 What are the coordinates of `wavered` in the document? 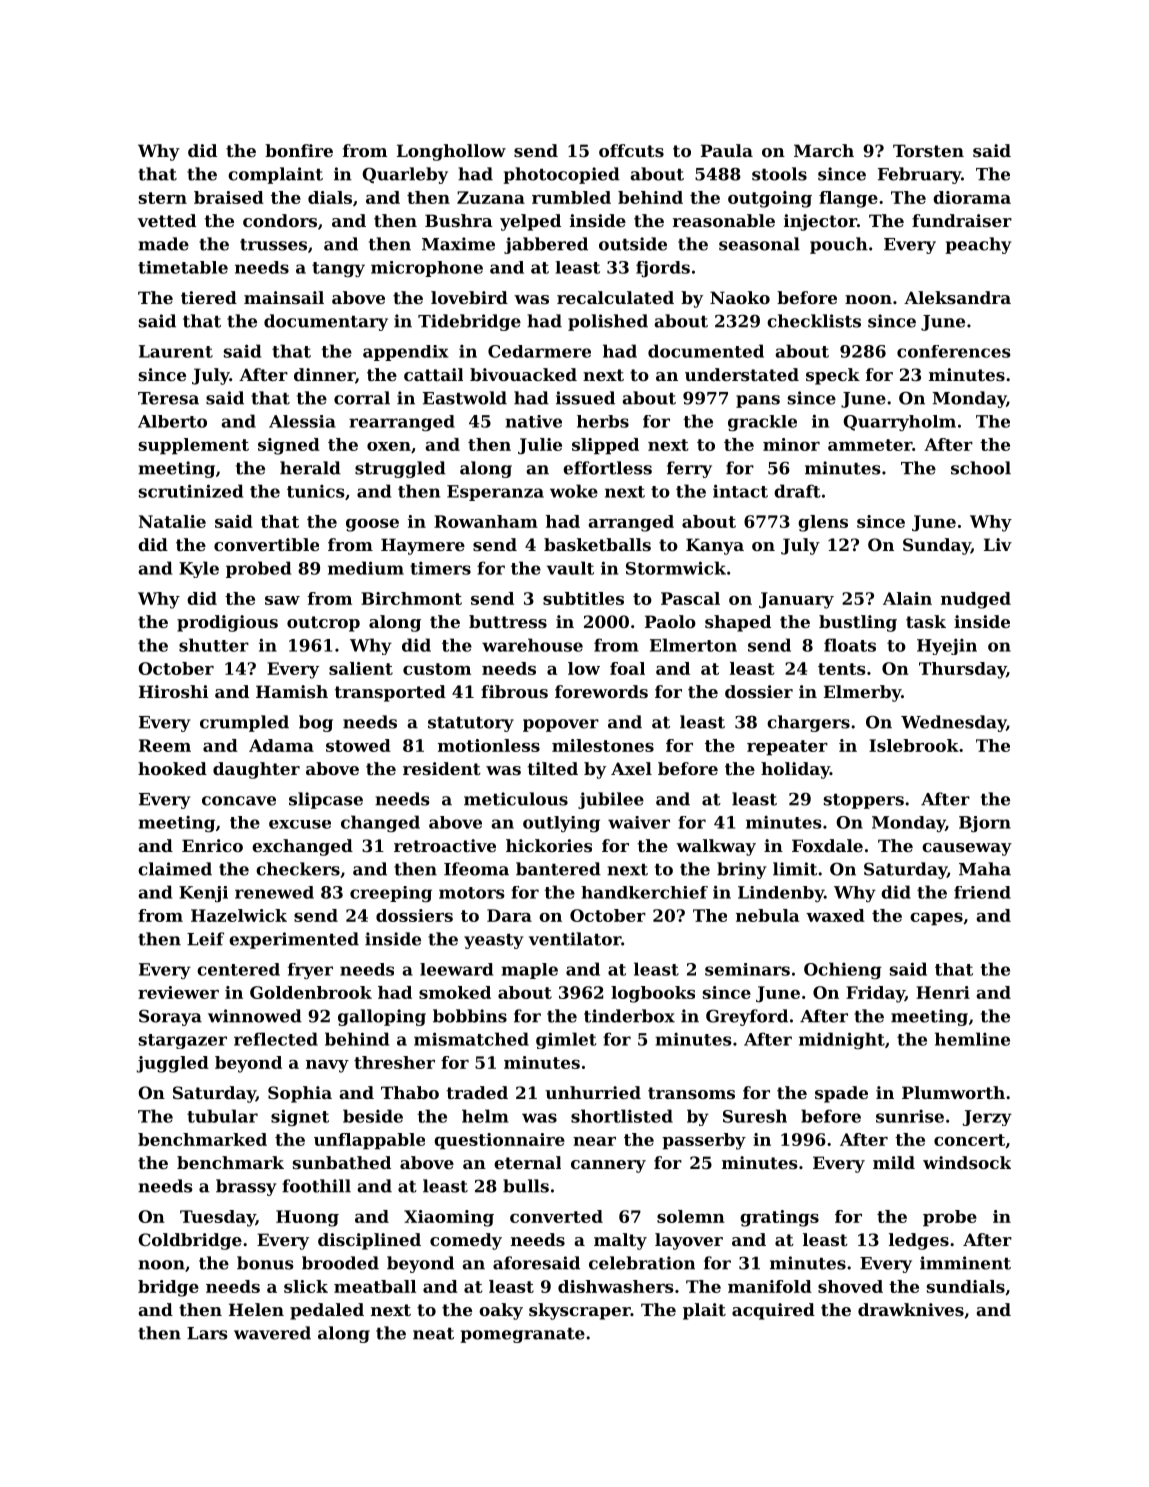 It's located at (272, 1333).
